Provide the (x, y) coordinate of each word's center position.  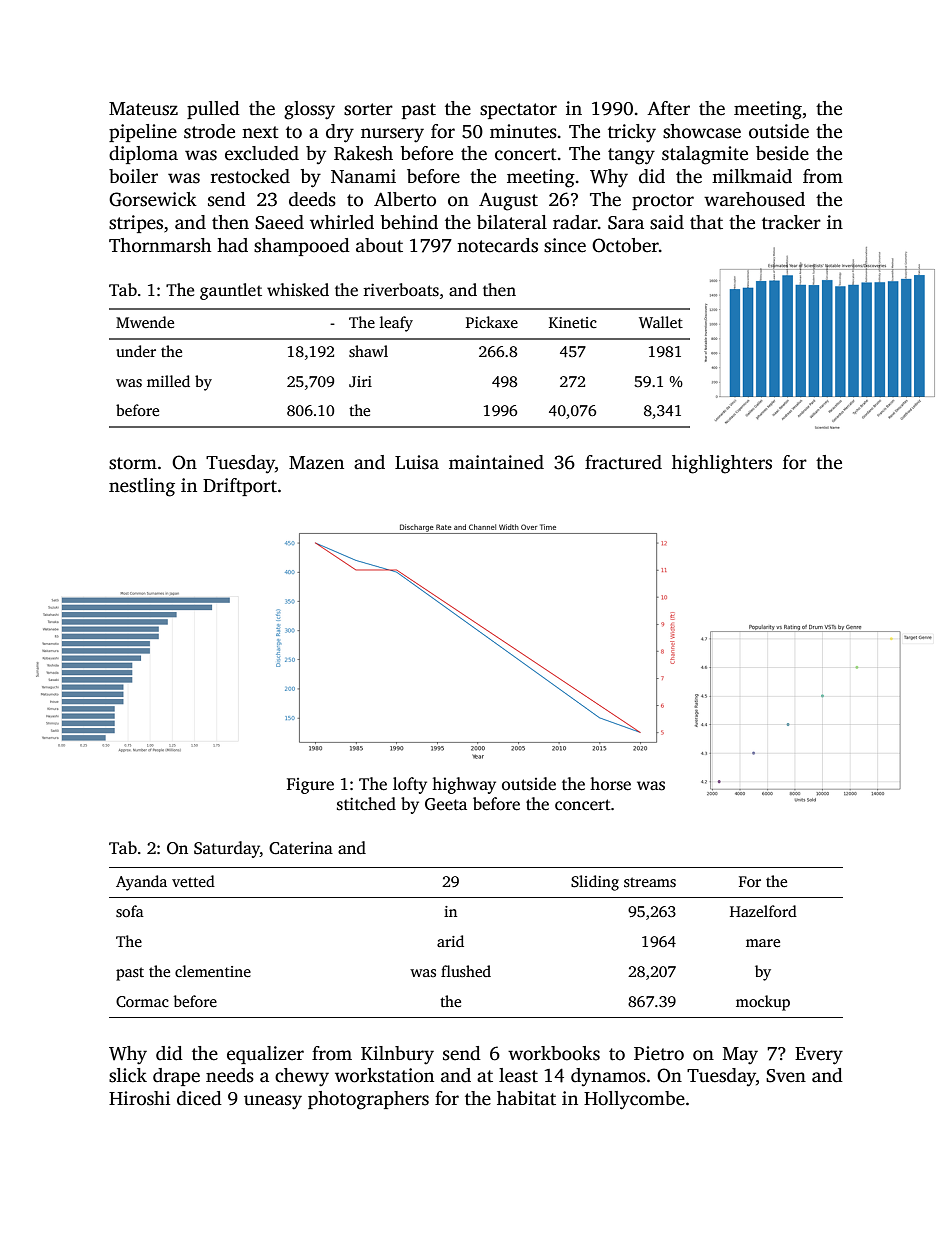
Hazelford (763, 911)
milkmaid (752, 176)
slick (128, 1075)
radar (575, 222)
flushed (466, 971)
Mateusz (143, 109)
